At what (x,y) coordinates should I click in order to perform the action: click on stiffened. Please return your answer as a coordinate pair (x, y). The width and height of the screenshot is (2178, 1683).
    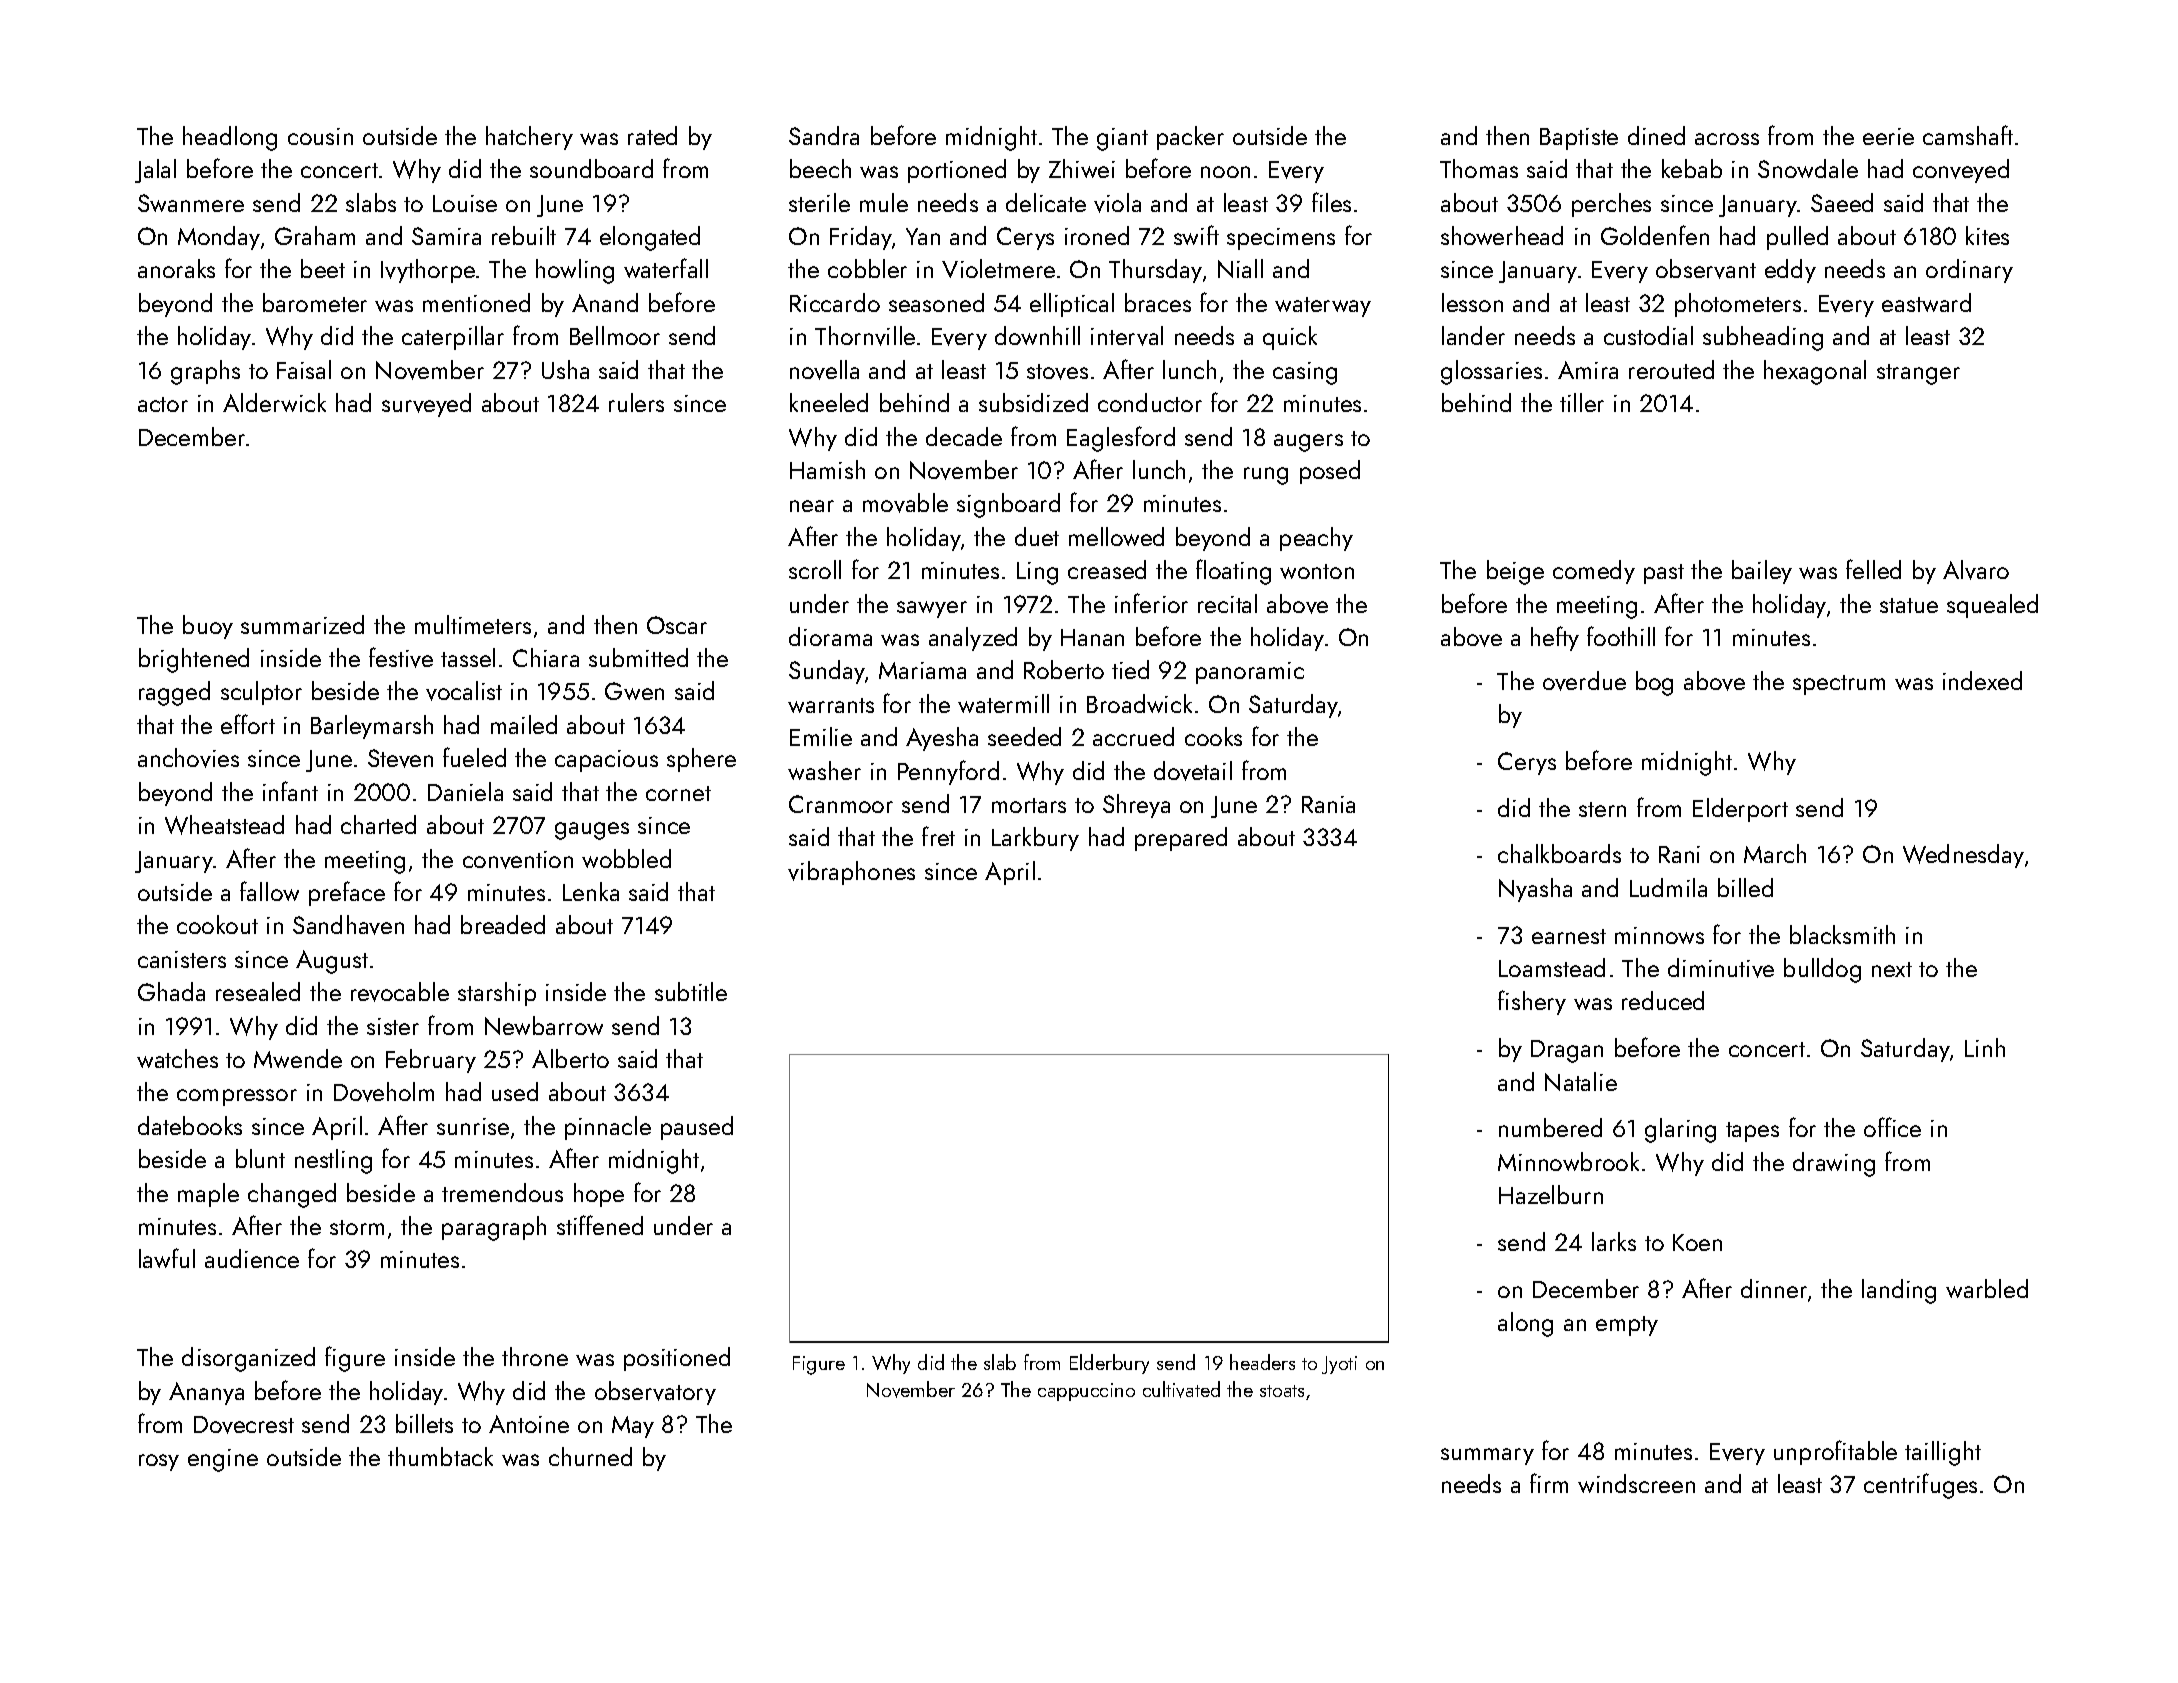
    Looking at the image, I should click on (600, 1225).
